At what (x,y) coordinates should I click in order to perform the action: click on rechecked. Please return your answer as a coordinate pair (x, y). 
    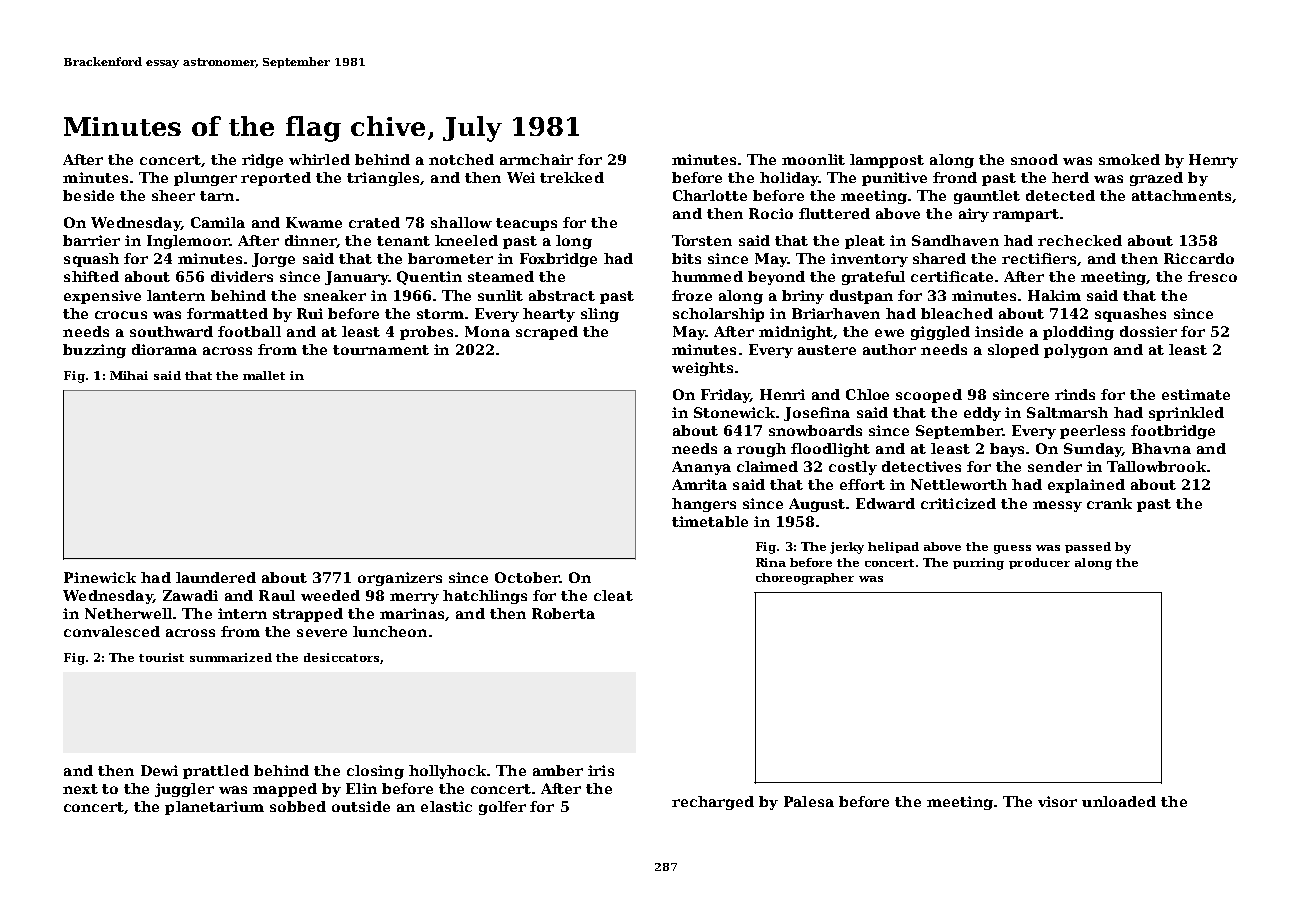
    Looking at the image, I should click on (1080, 240).
